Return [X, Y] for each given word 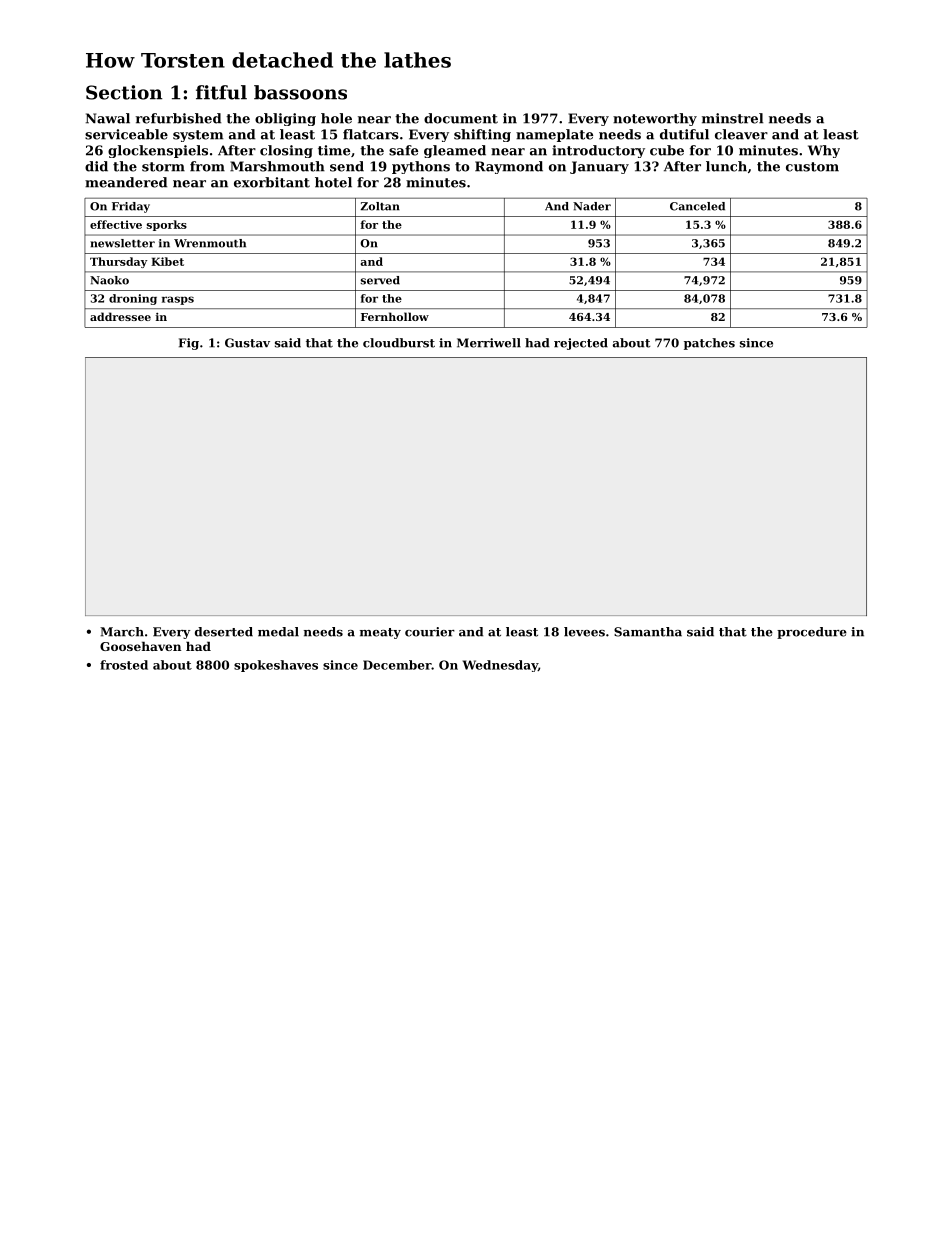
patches [709, 344]
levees [584, 632]
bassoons [300, 92]
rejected [581, 344]
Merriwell [489, 343]
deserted [224, 632]
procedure [812, 633]
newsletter [122, 243]
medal [278, 632]
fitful [221, 92]
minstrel [732, 118]
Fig [189, 344]
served [380, 280]
